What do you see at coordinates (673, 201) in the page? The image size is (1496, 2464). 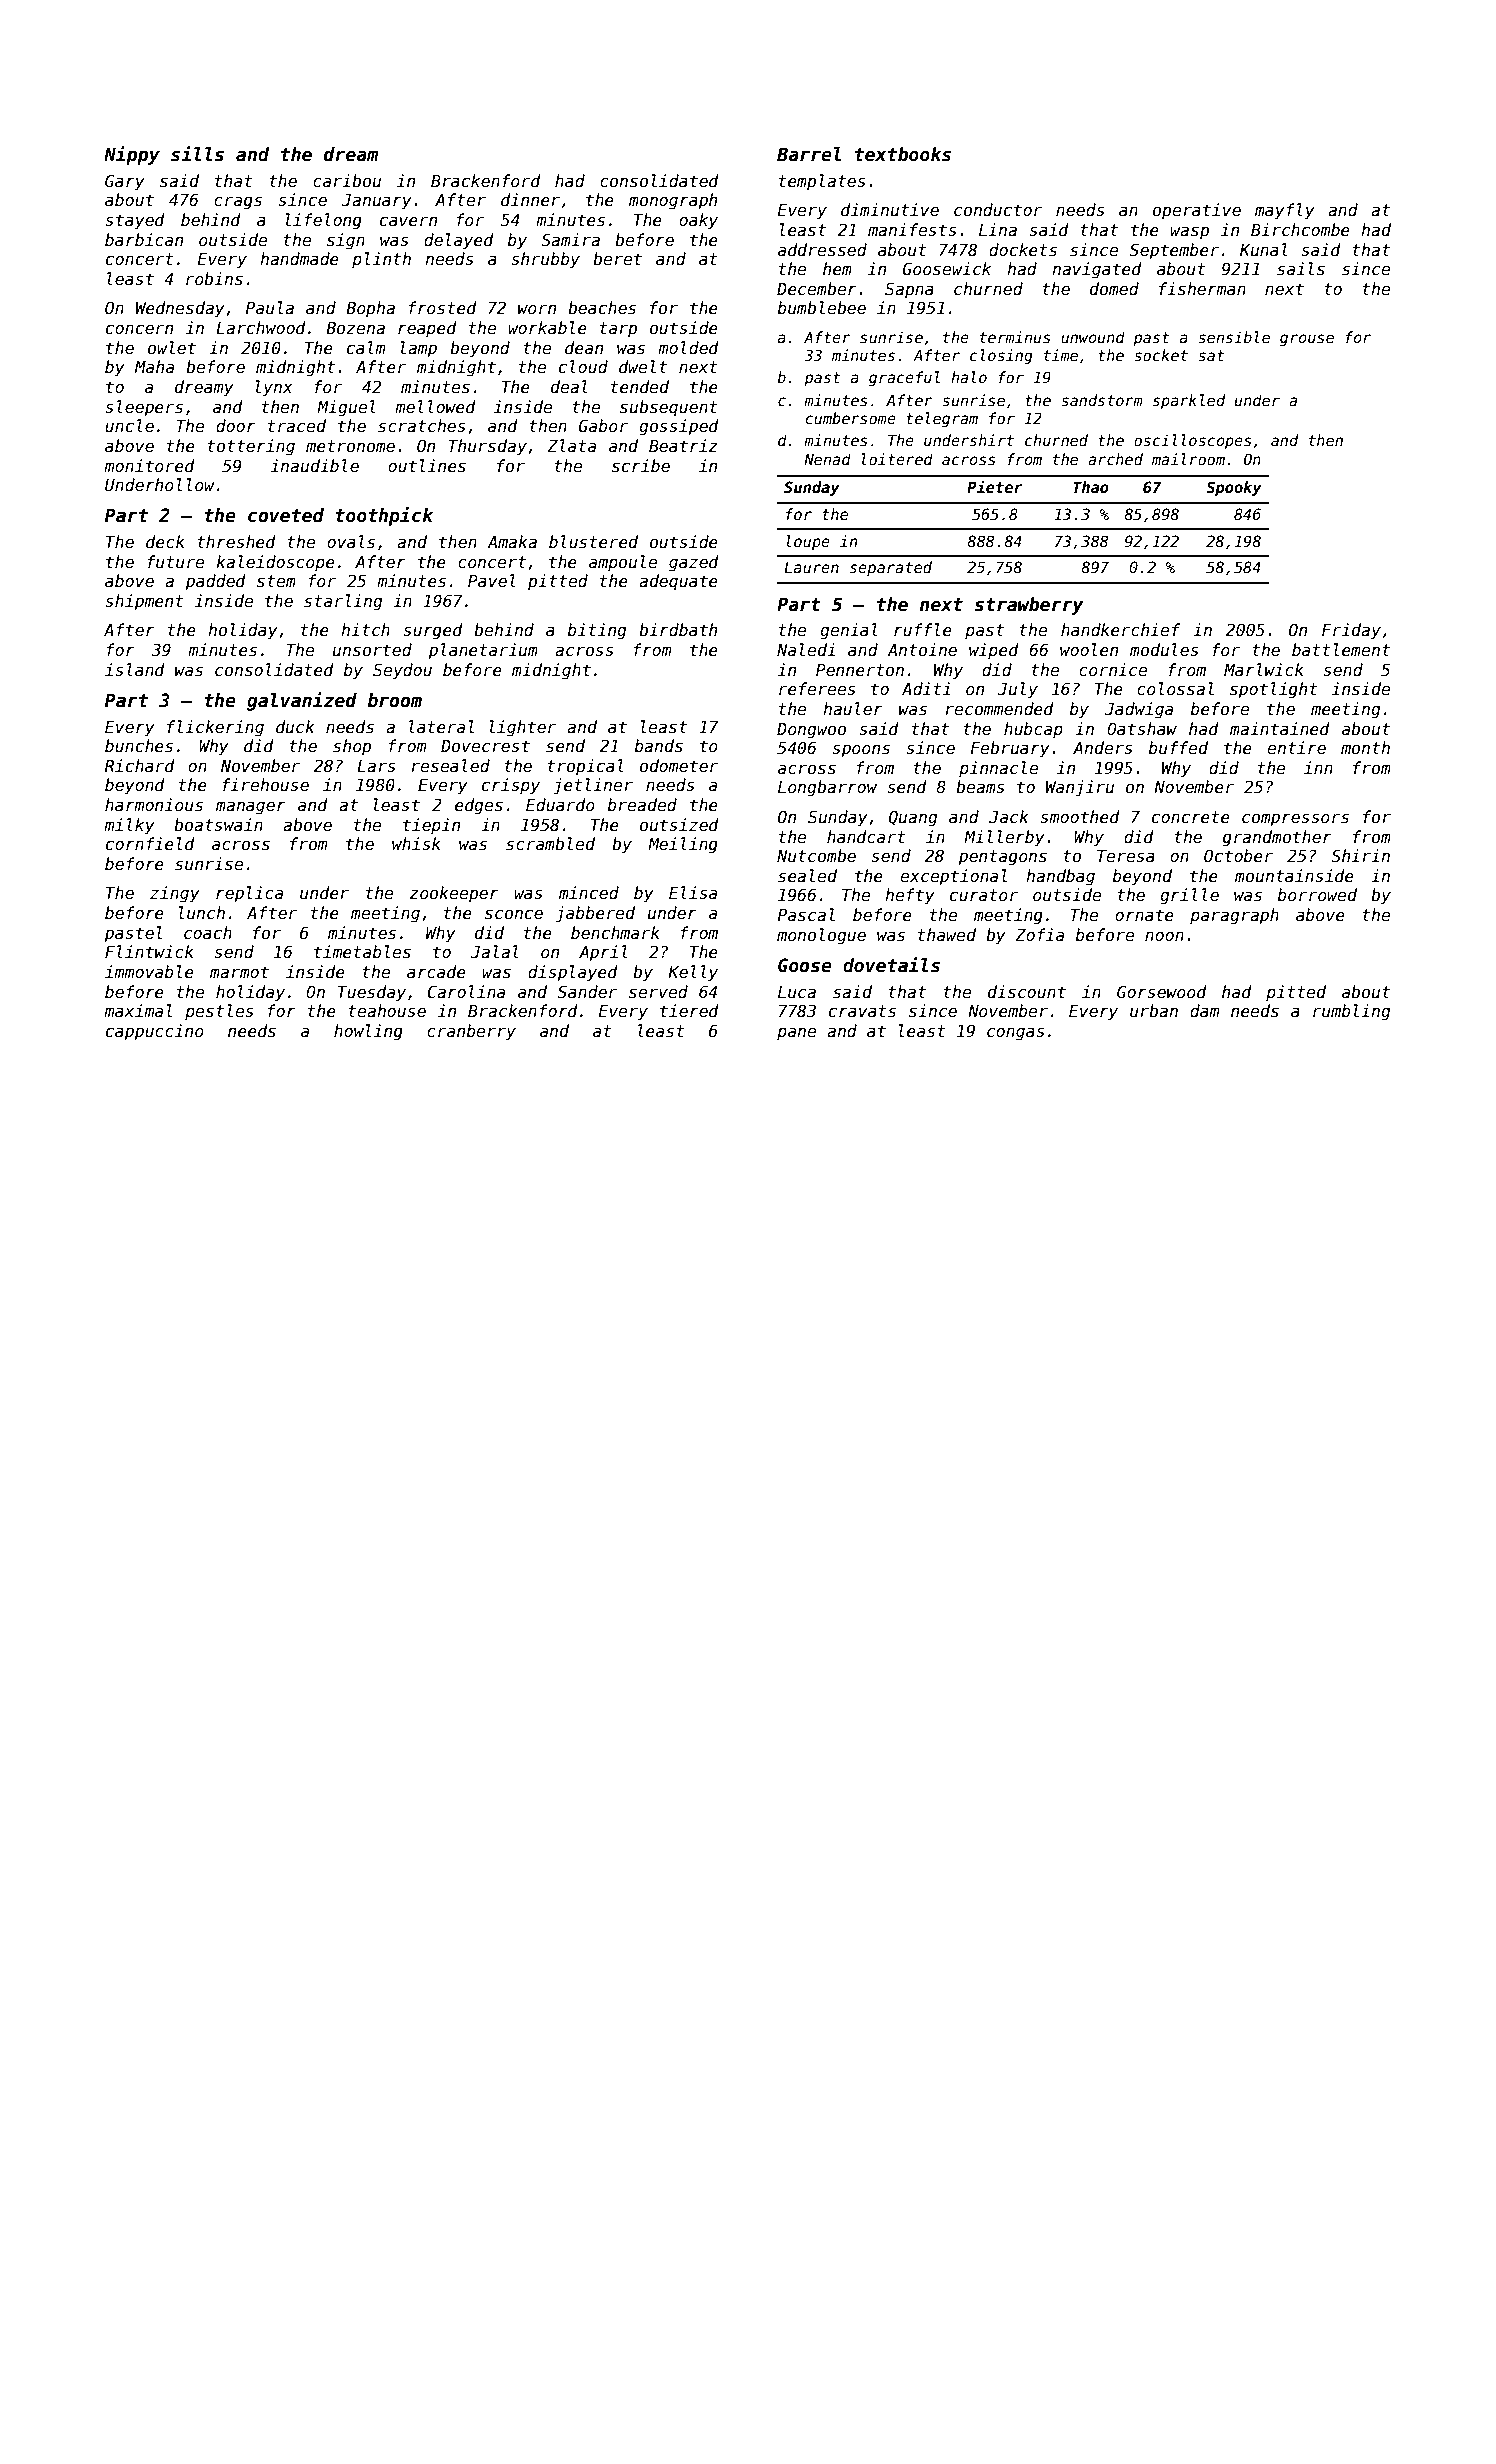 I see `monograph` at bounding box center [673, 201].
